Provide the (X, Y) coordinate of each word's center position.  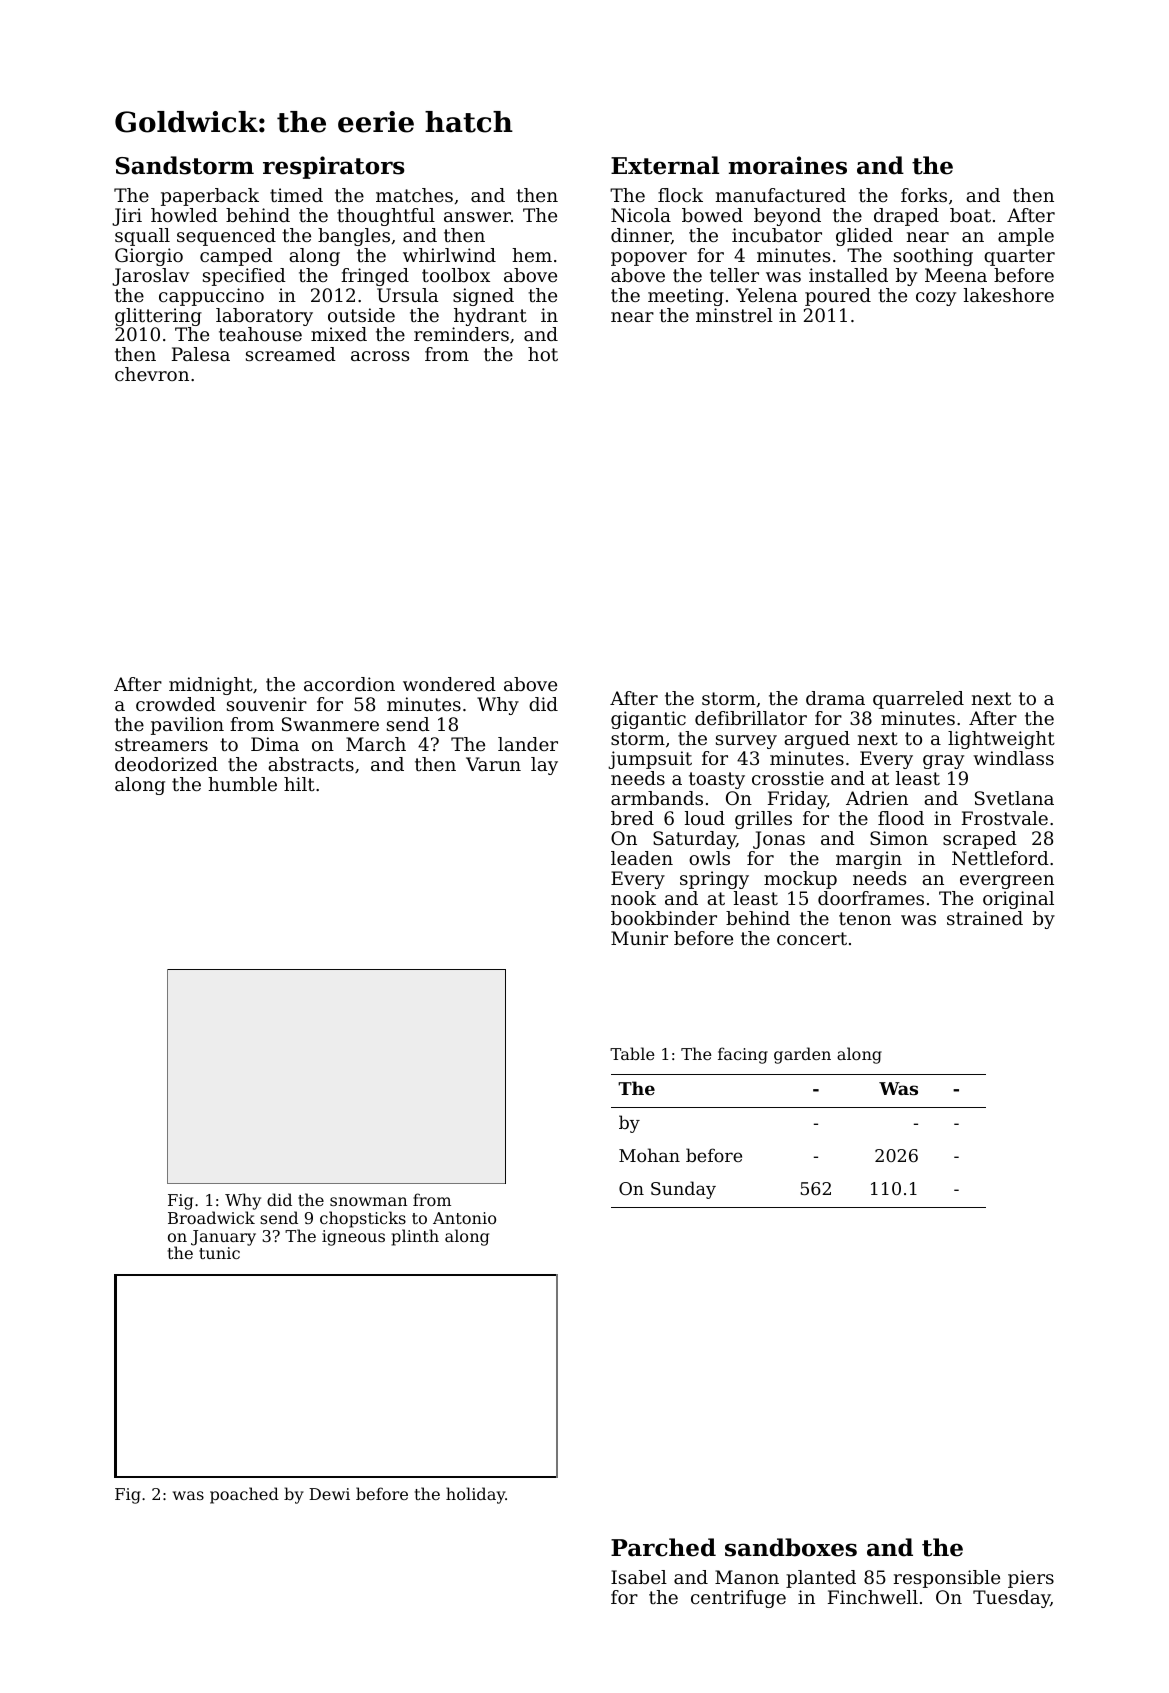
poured (838, 297)
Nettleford (1000, 858)
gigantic (648, 720)
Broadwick (211, 1217)
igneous (353, 1238)
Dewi (329, 1494)
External (665, 165)
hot (543, 354)
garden (802, 1055)
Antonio (464, 1218)
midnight (211, 686)
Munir (639, 938)
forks (924, 195)
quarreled (918, 700)
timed (296, 195)
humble (242, 784)
